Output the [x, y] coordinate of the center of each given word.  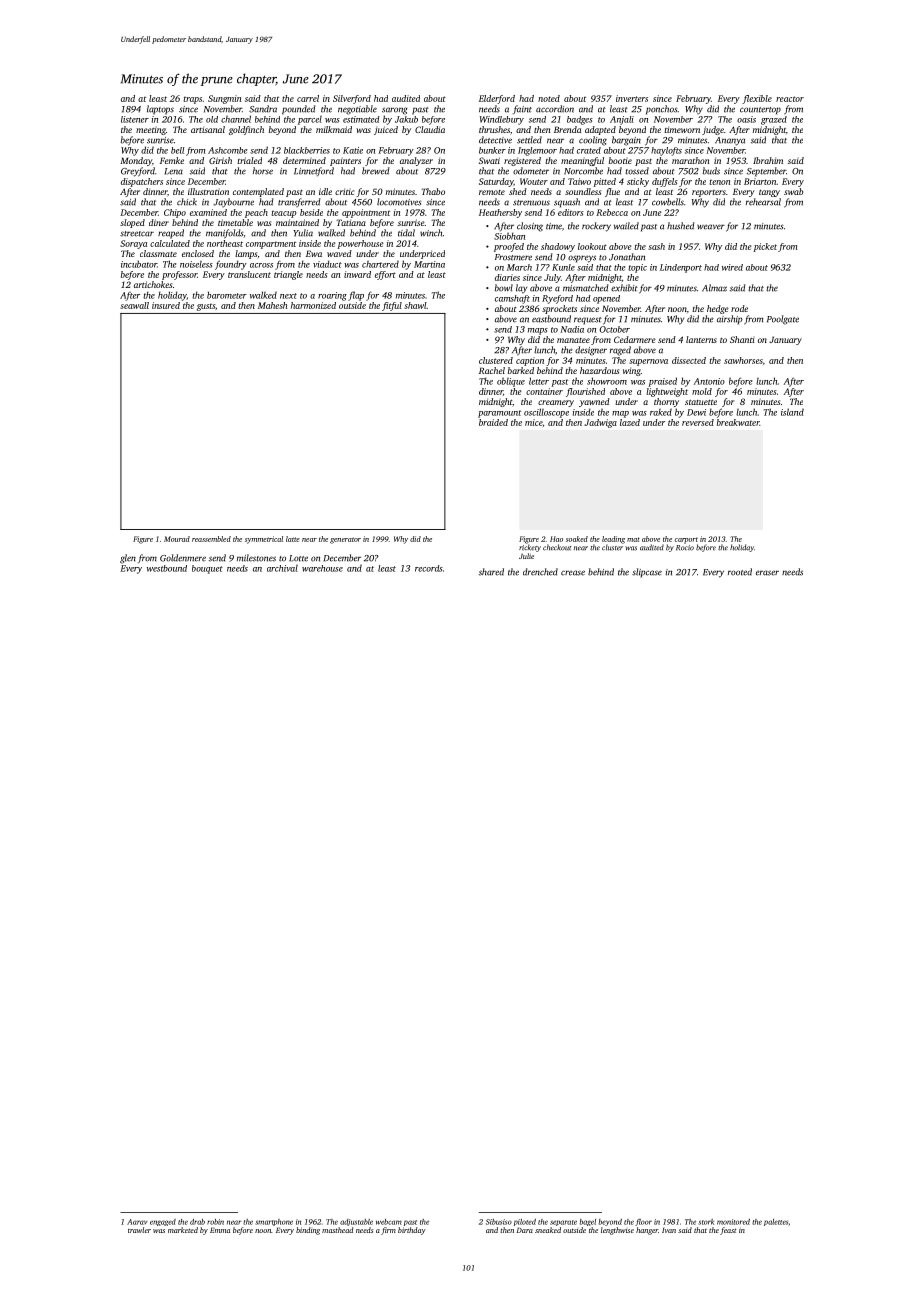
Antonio [709, 381]
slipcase [647, 573]
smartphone [274, 1222]
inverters [632, 98]
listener [135, 119]
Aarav [137, 1222]
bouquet [207, 569]
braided [493, 422]
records [429, 568]
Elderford [497, 99]
